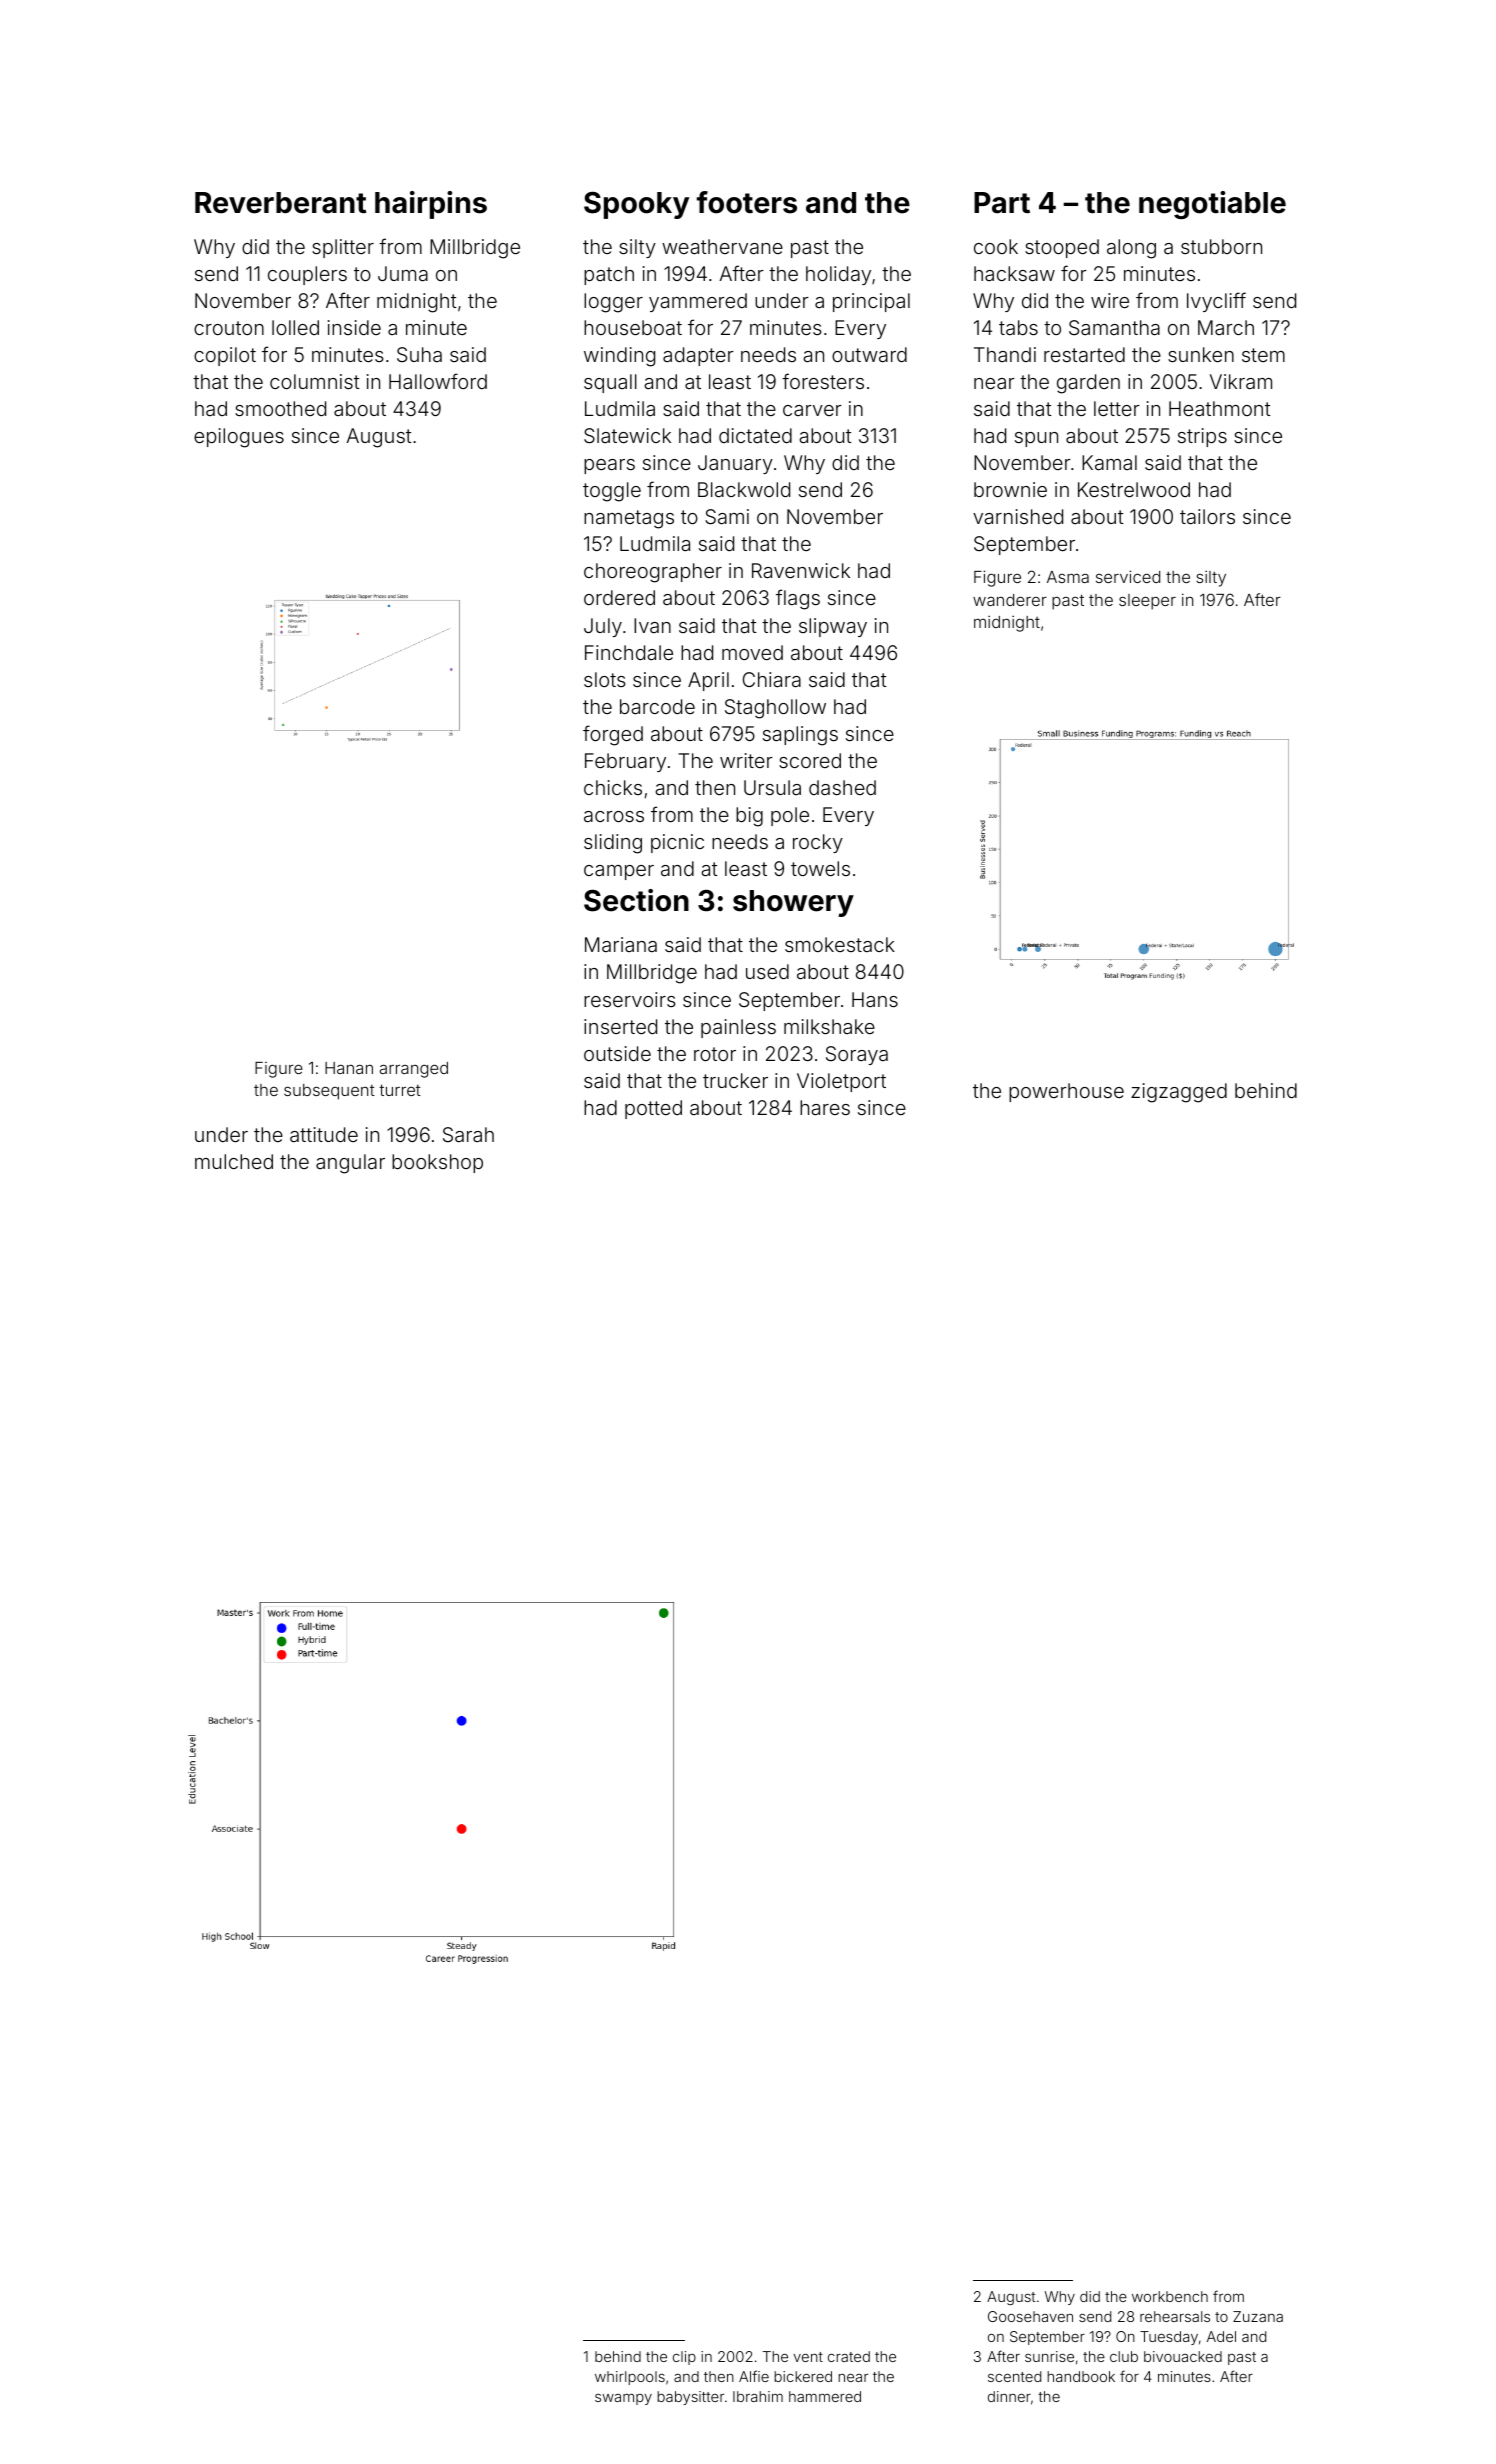  I want to click on whirlpools, so click(630, 2378).
